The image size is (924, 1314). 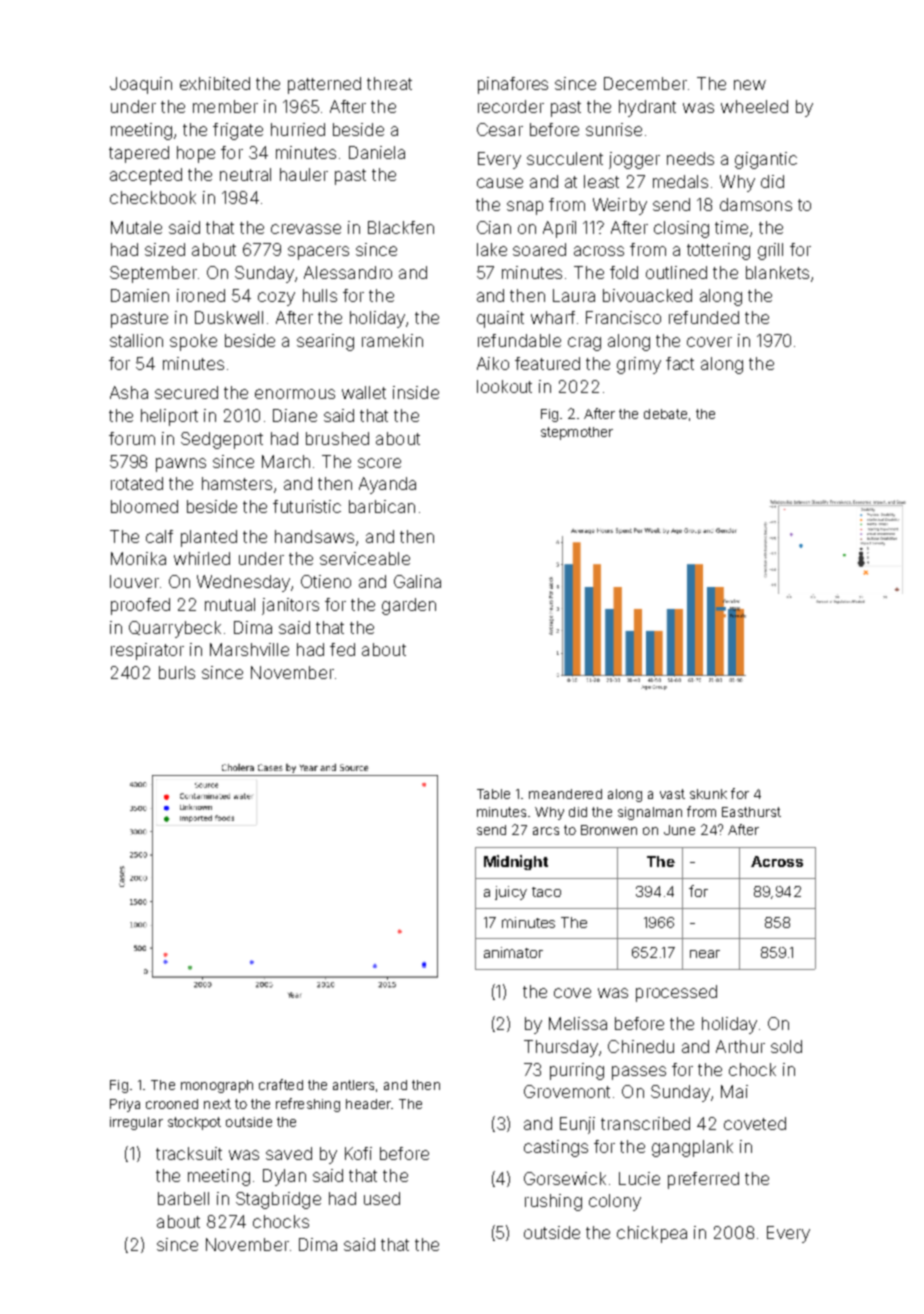 What do you see at coordinates (494, 227) in the screenshot?
I see `Cian` at bounding box center [494, 227].
